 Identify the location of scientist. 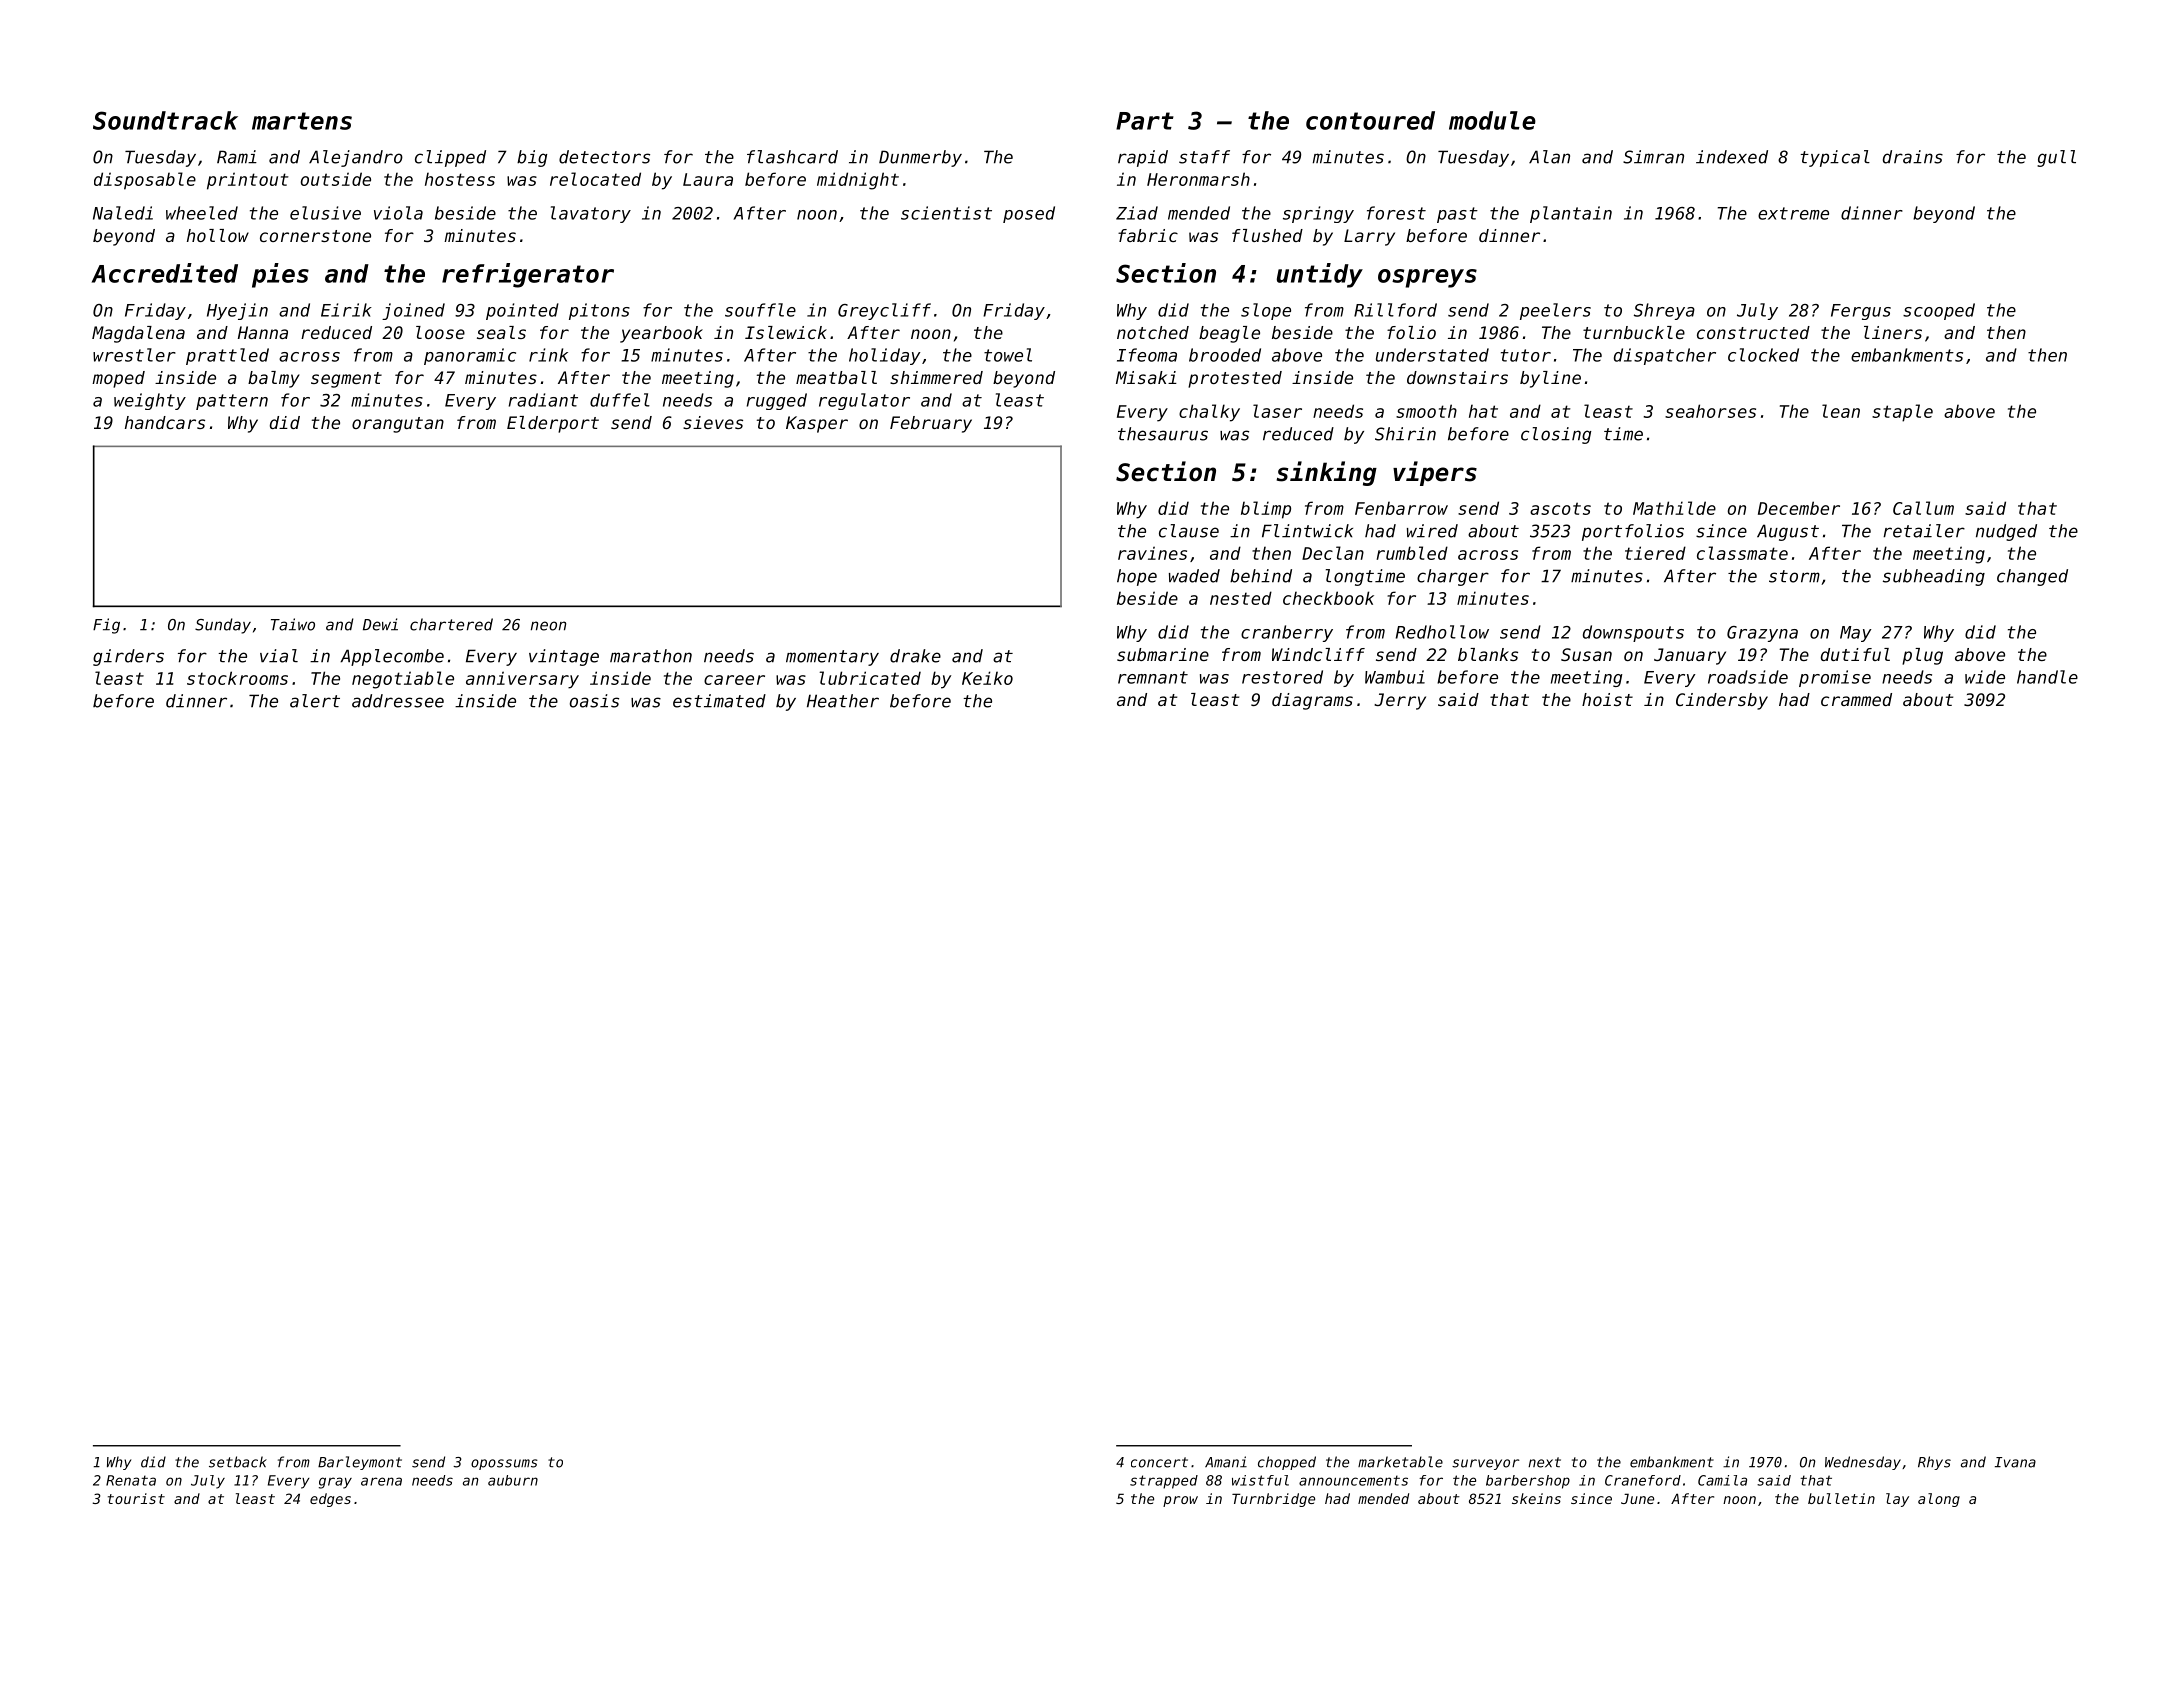
(946, 213).
